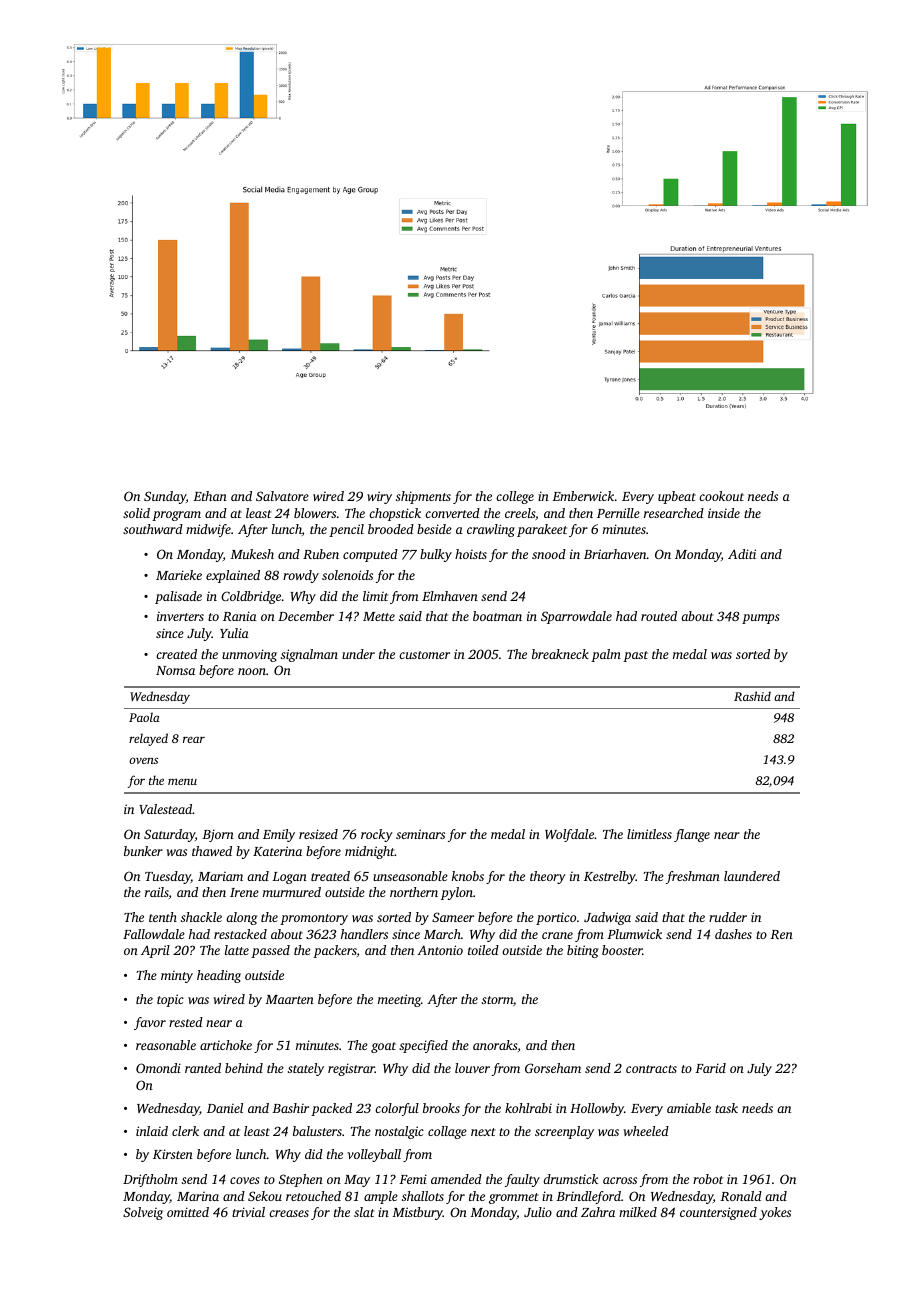 This screenshot has width=924, height=1308. I want to click on Wolfdale, so click(569, 835).
